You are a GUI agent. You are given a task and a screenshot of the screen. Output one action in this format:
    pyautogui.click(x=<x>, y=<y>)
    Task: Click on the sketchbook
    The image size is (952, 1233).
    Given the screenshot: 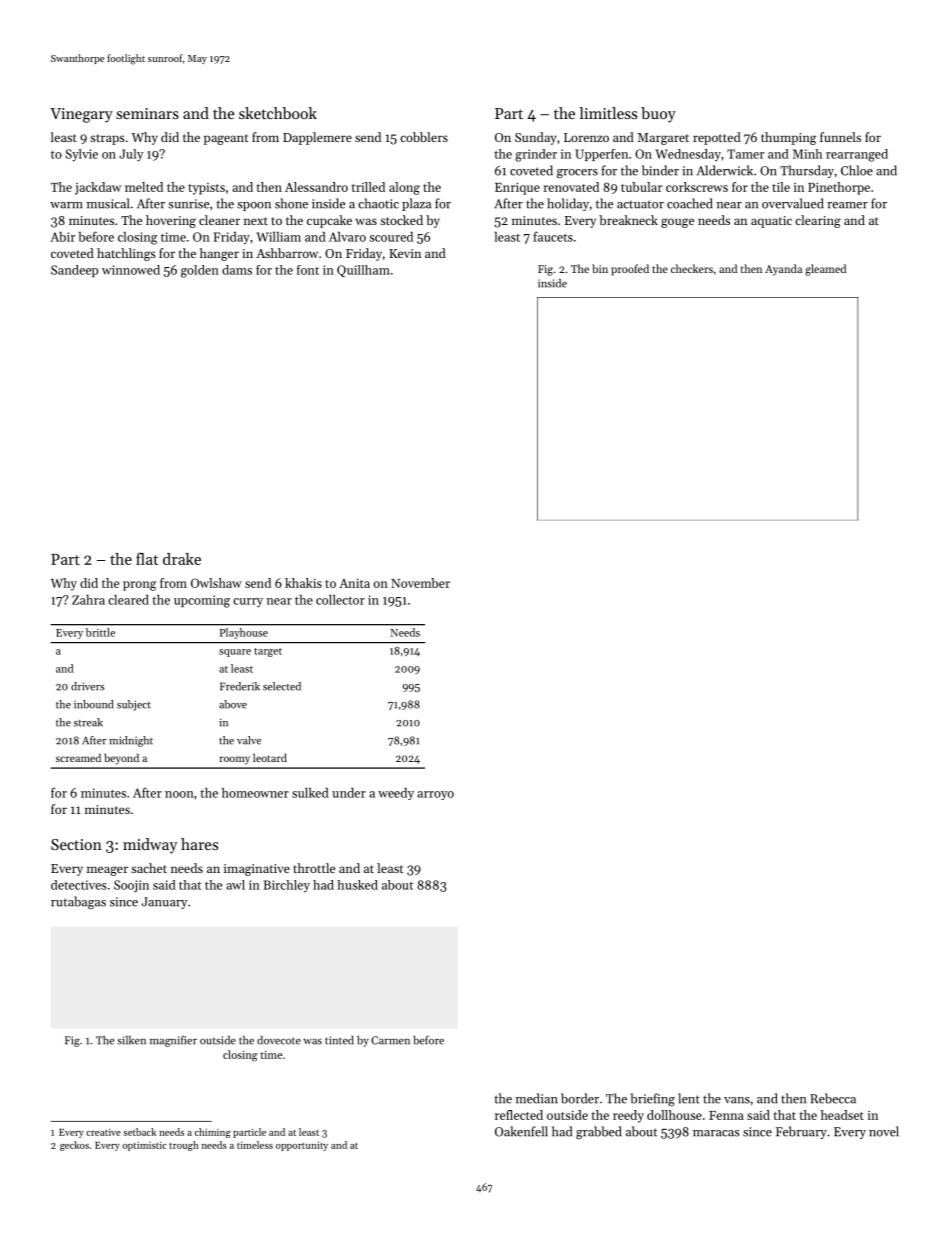 What is the action you would take?
    pyautogui.click(x=278, y=113)
